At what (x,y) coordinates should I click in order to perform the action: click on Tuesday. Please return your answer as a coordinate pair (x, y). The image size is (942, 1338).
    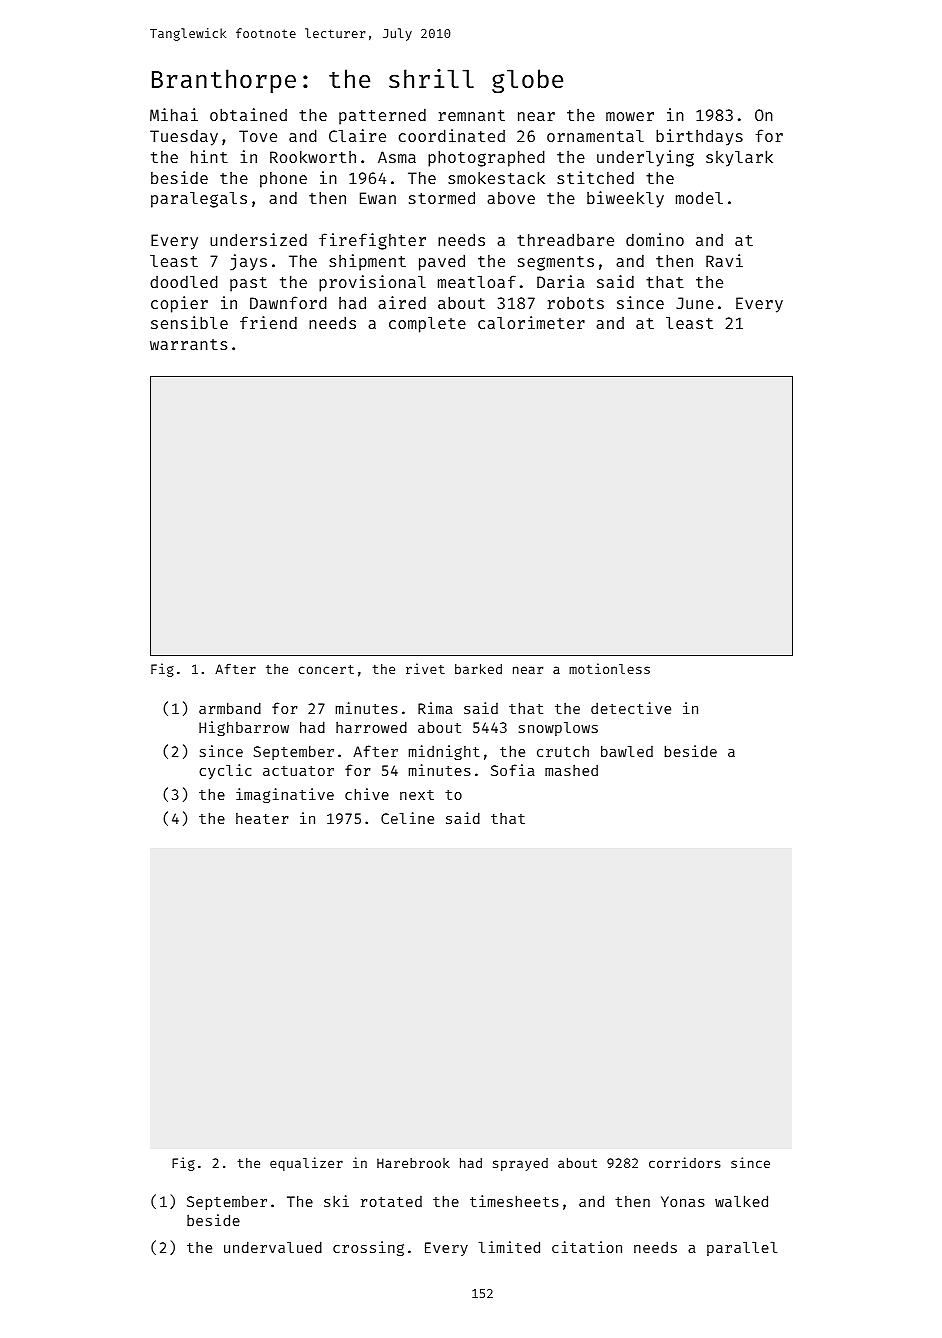
    Looking at the image, I should click on (184, 137).
